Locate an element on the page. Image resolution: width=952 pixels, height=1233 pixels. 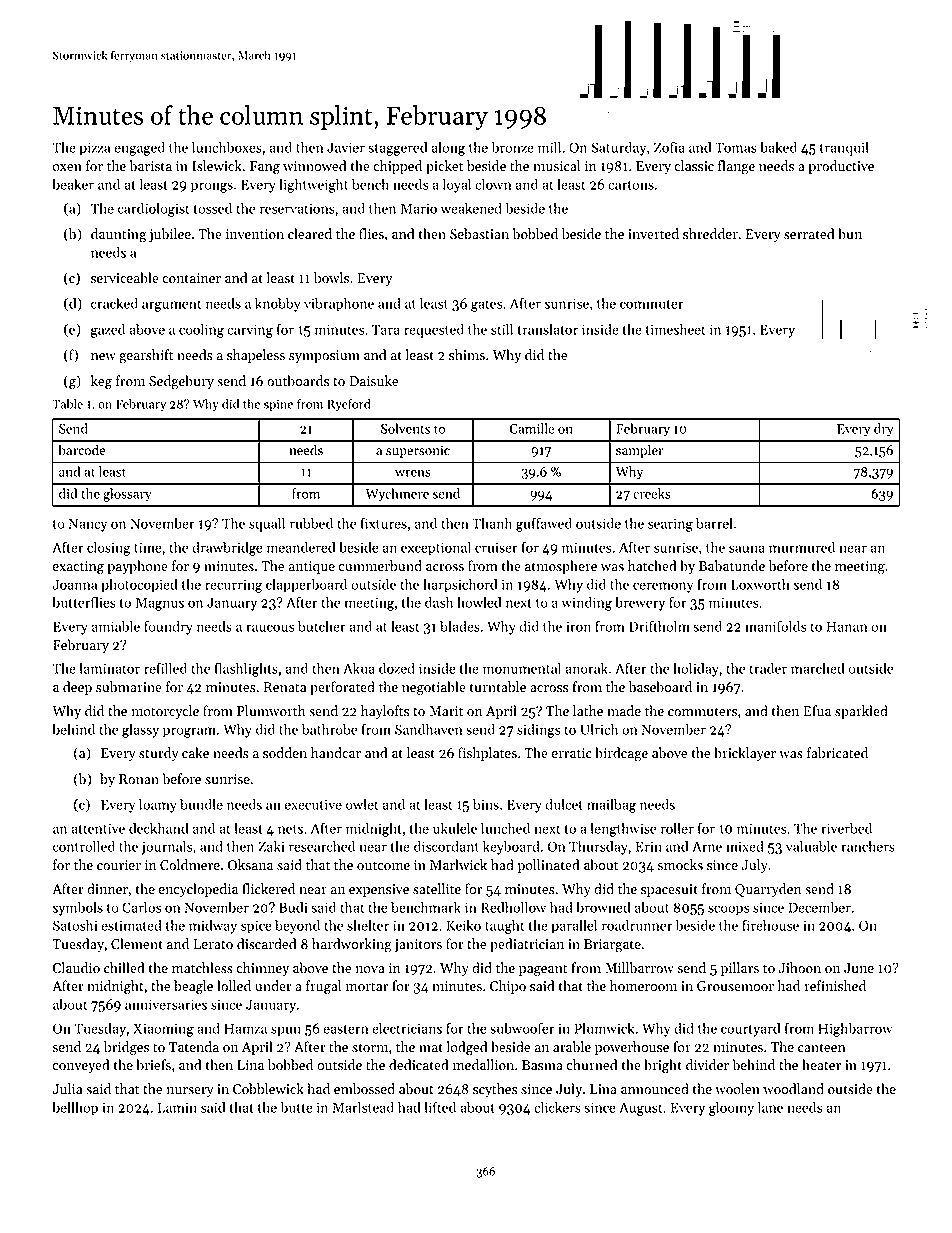
barcode is located at coordinates (81, 450).
